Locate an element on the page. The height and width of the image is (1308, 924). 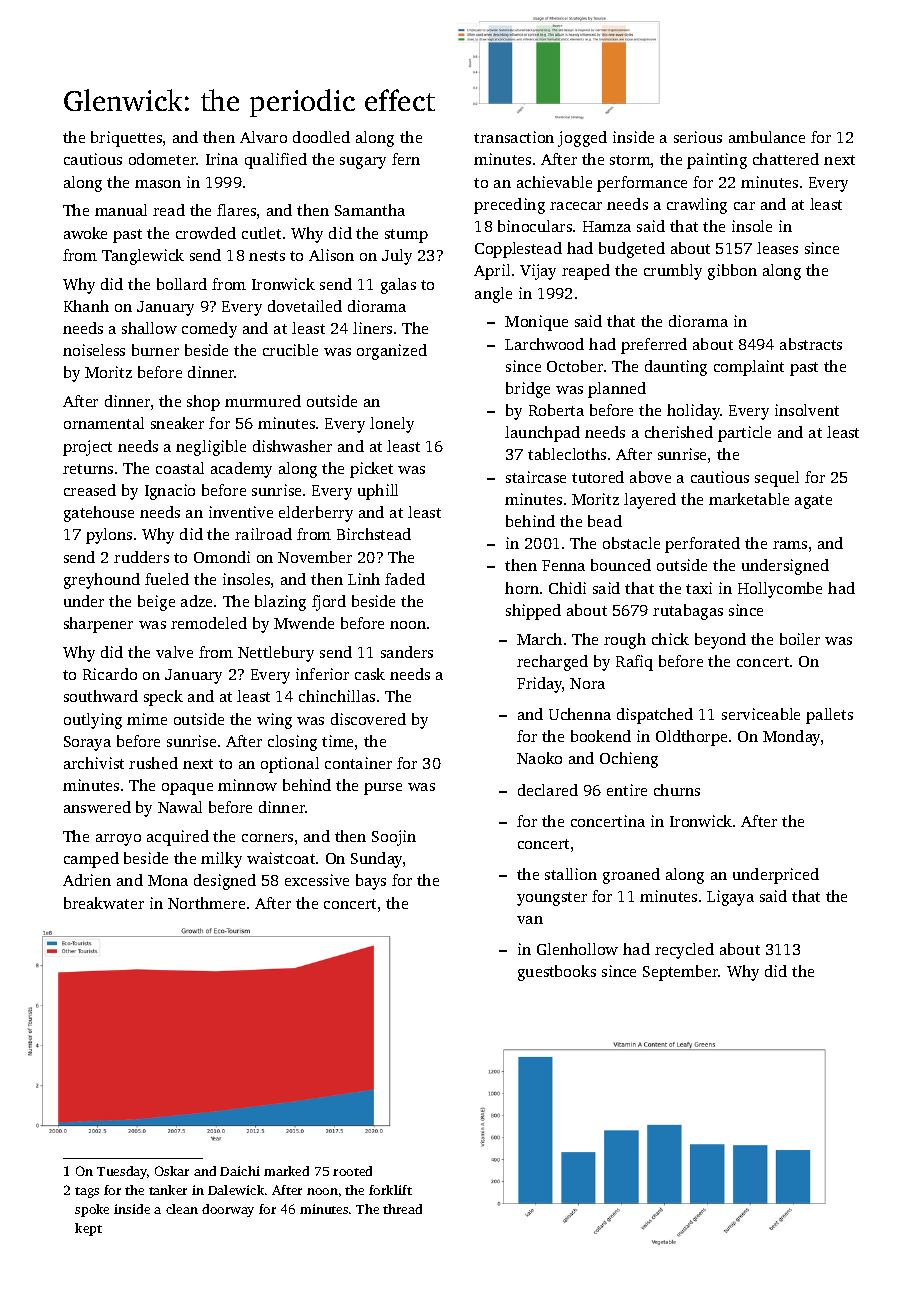
doodled is located at coordinates (321, 137).
